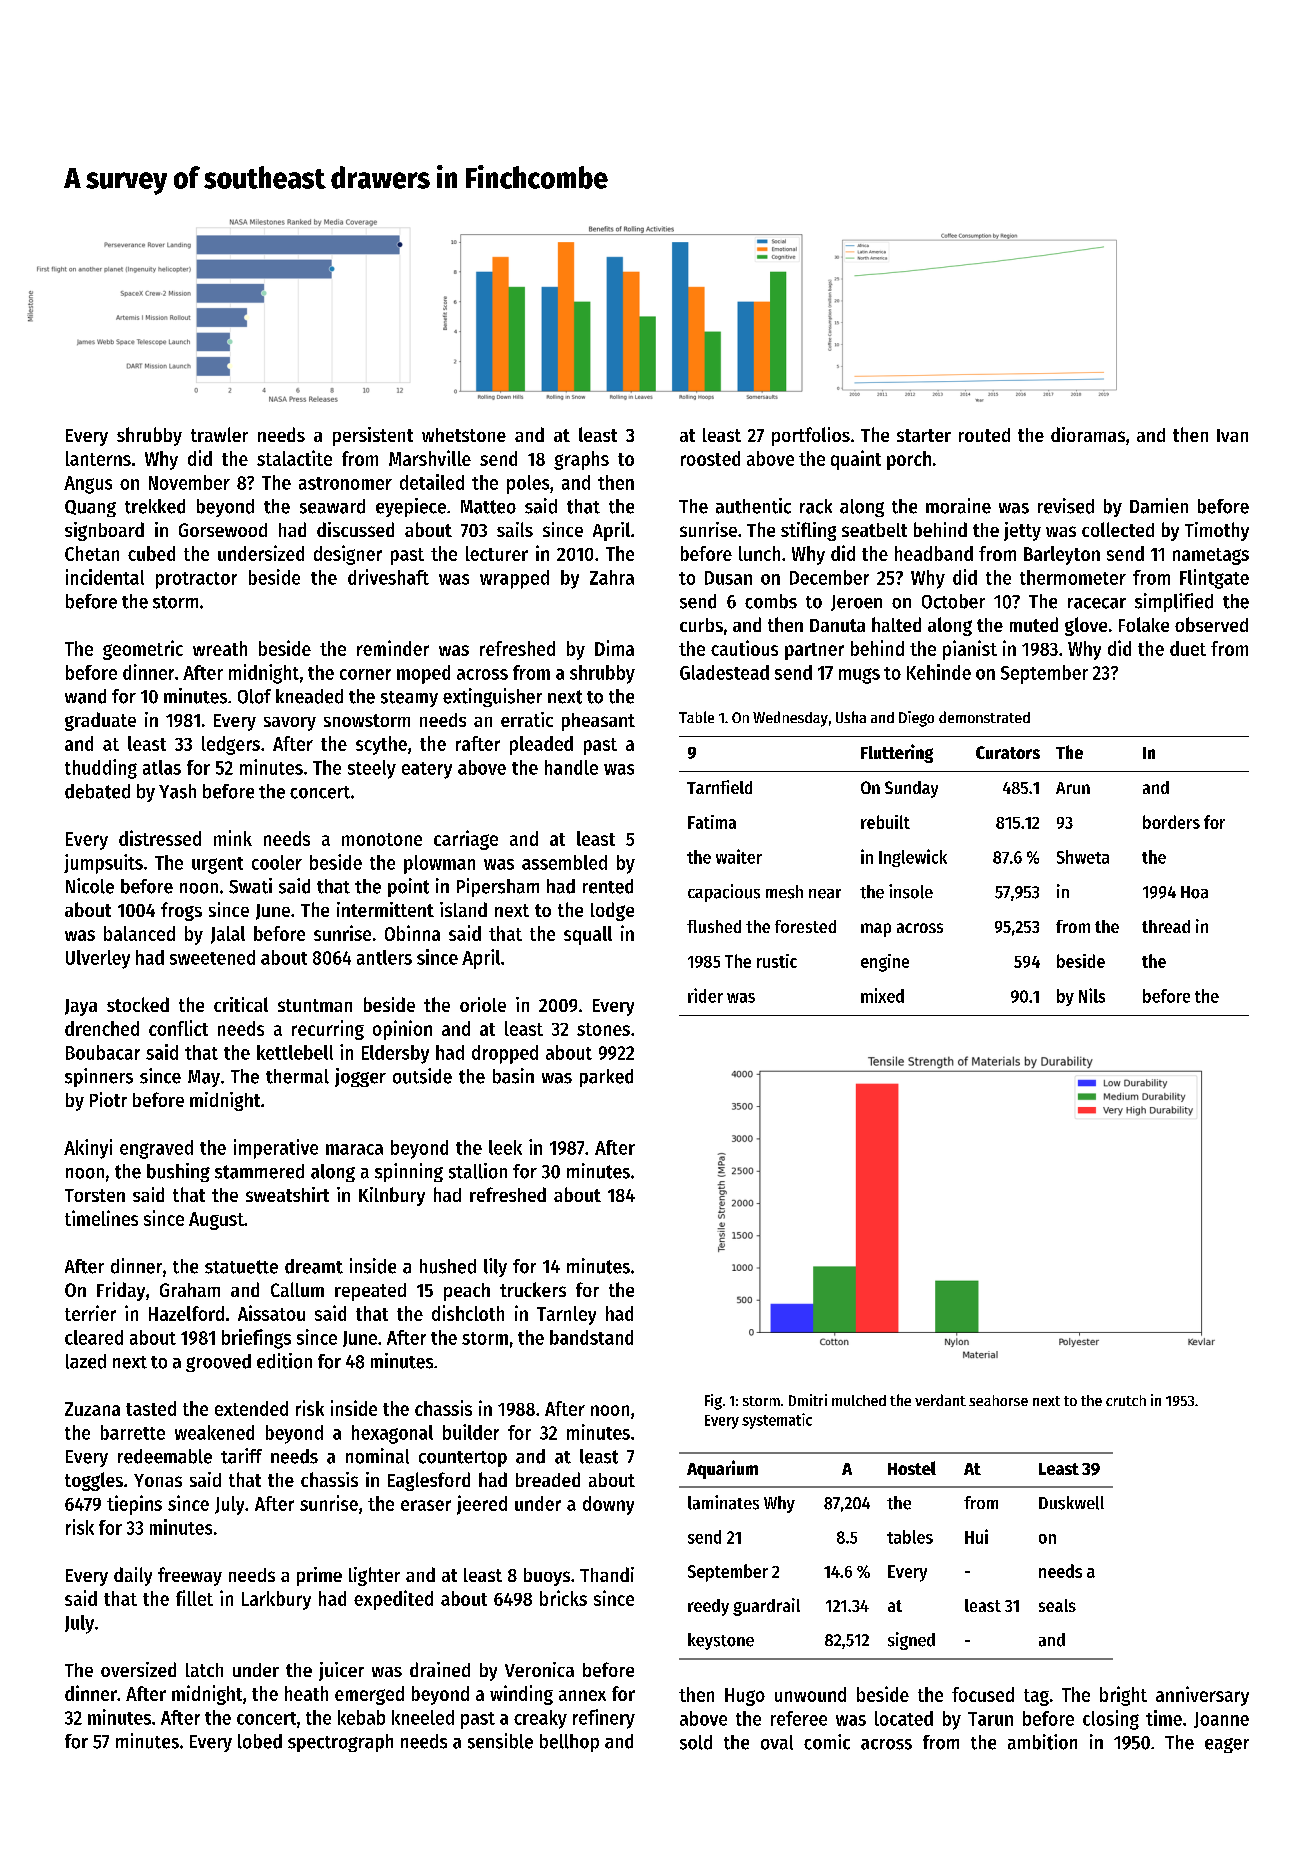  I want to click on daily, so click(133, 1576).
